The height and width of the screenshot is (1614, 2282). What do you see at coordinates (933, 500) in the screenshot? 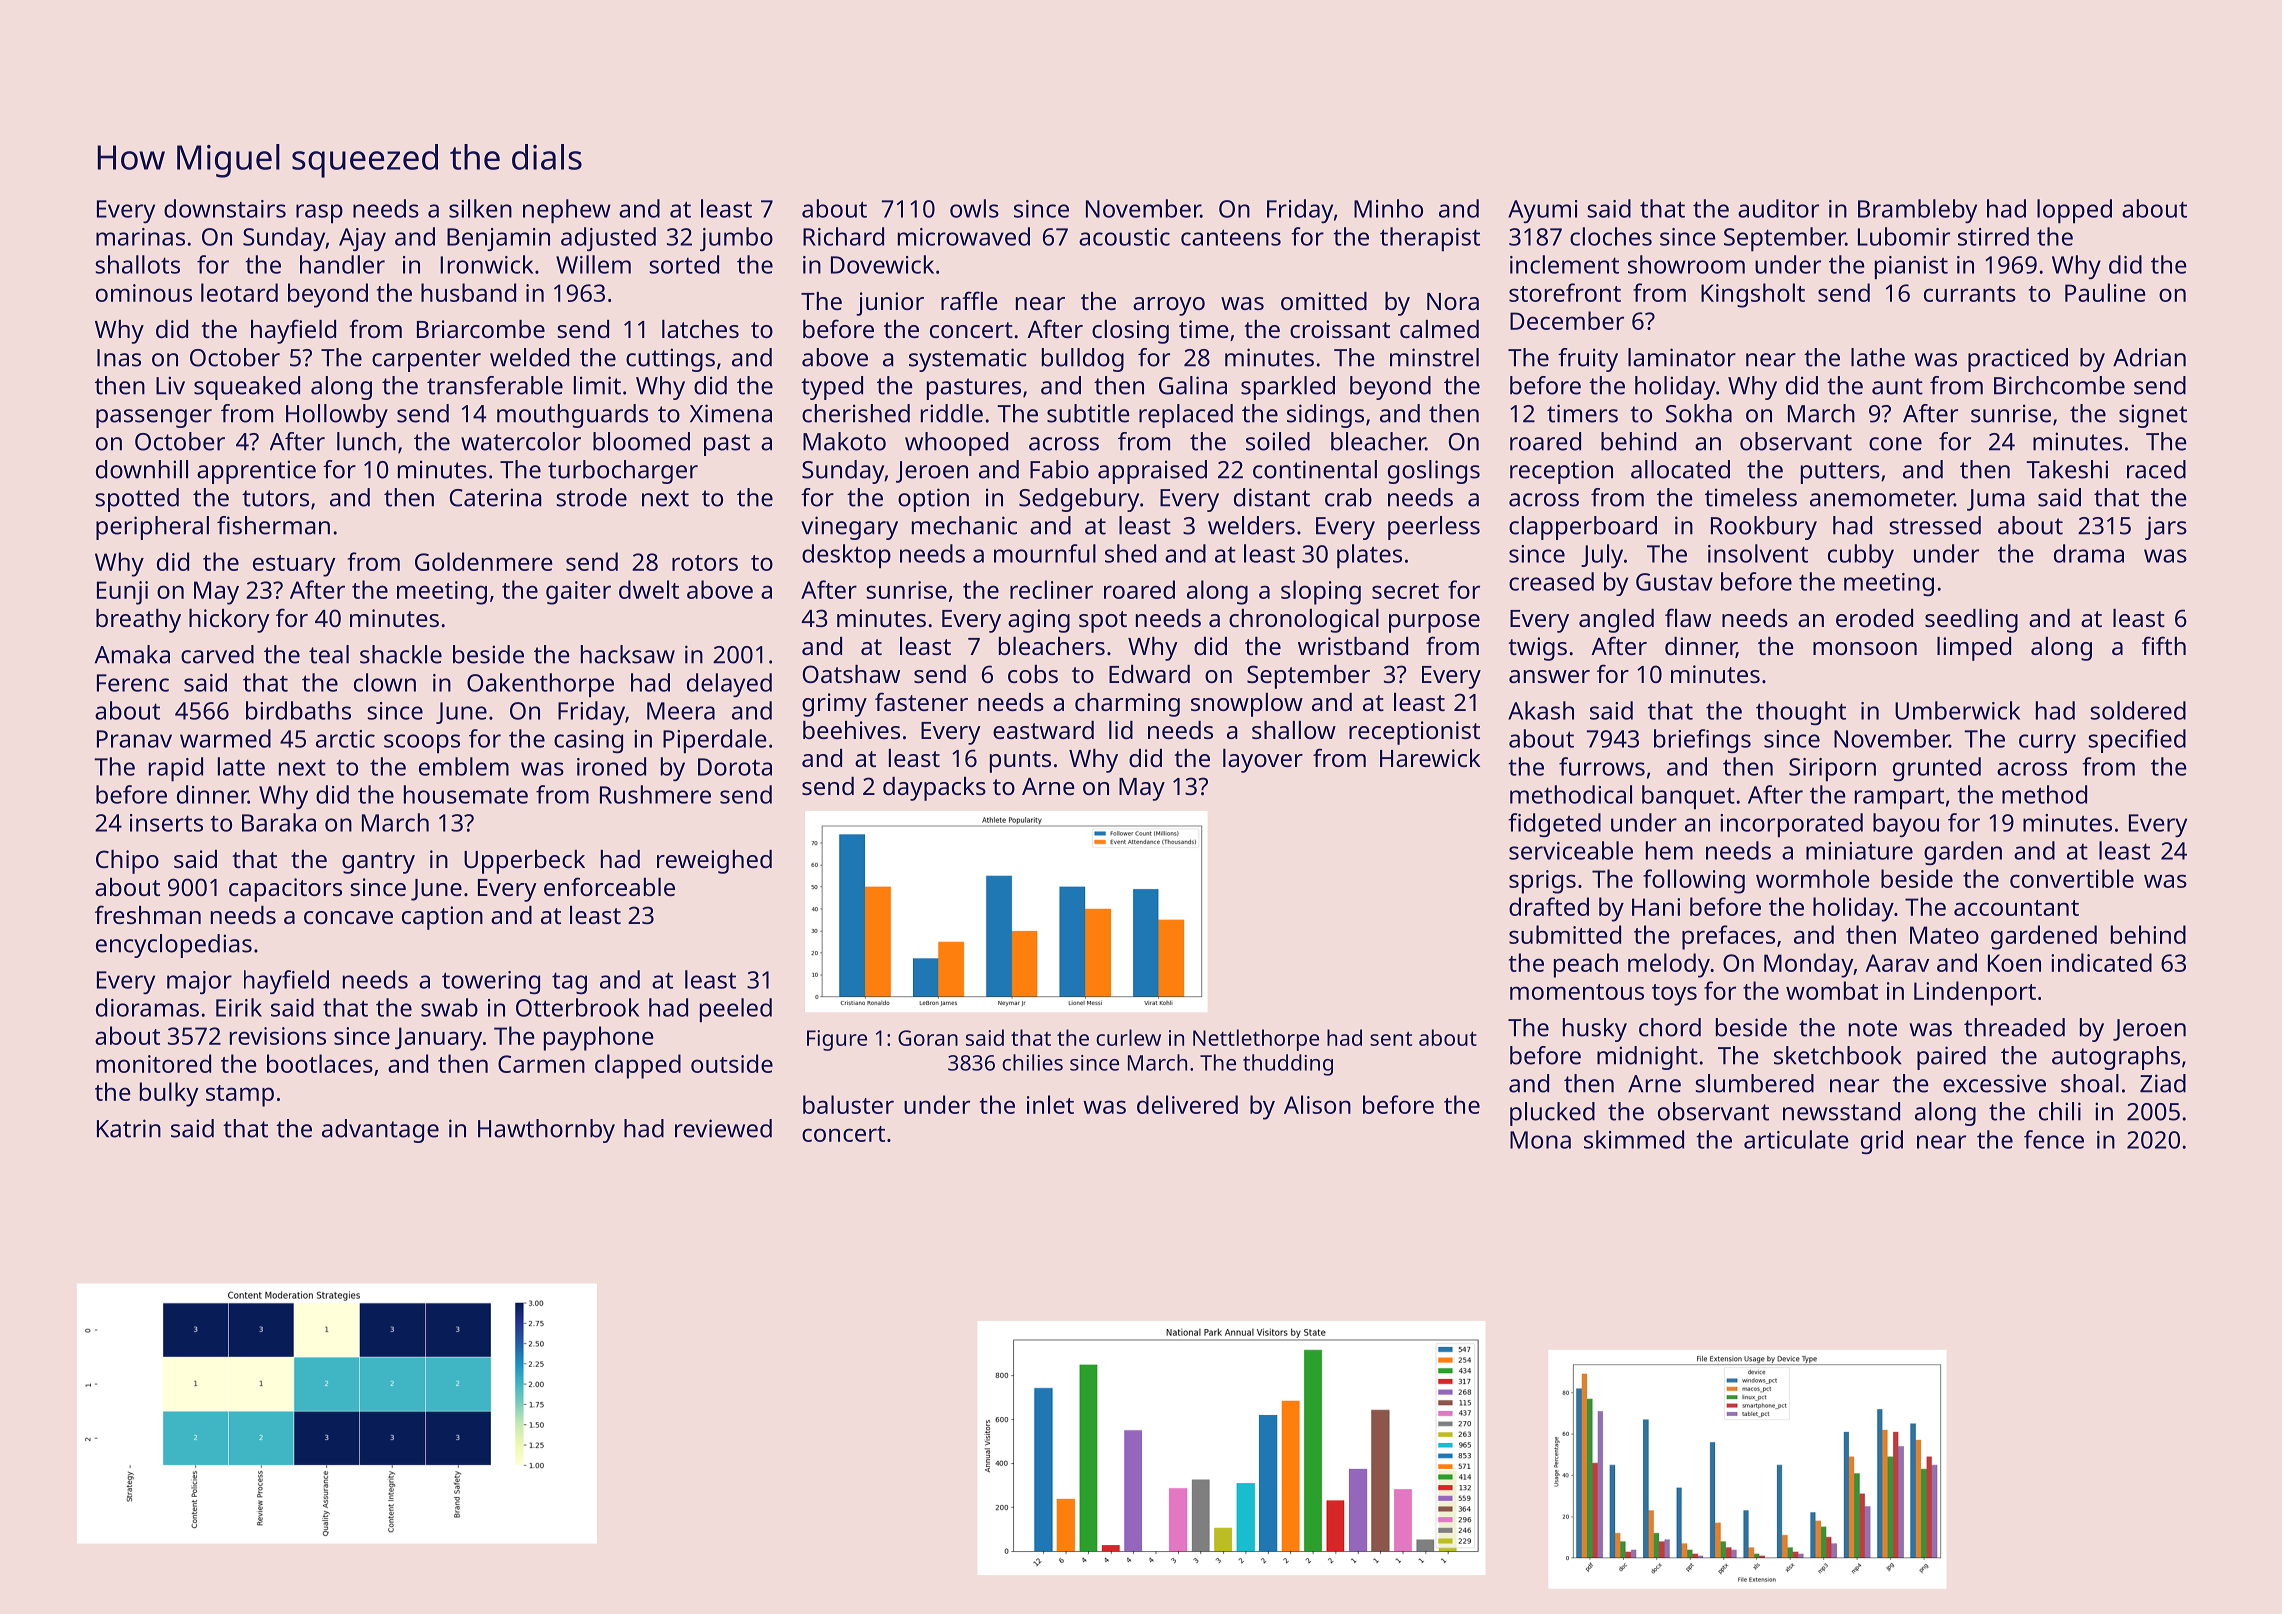
I see `option` at bounding box center [933, 500].
